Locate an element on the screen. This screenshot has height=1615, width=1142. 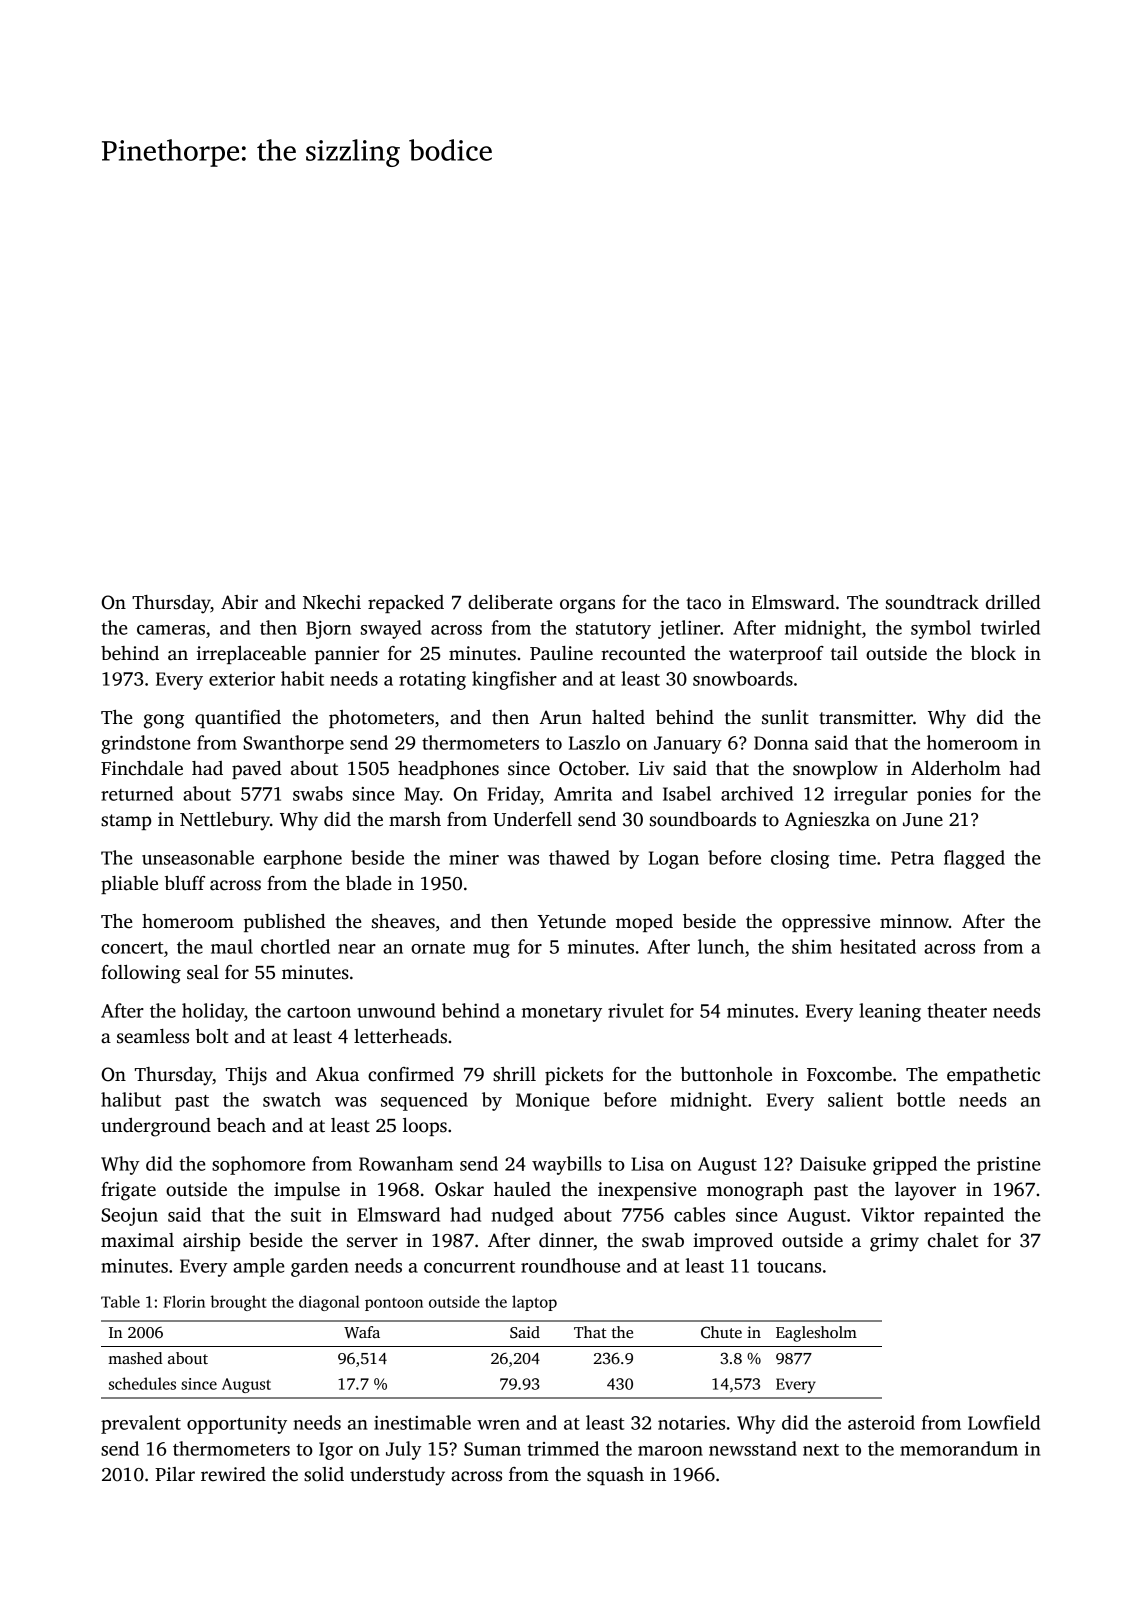
minnow is located at coordinates (914, 921).
